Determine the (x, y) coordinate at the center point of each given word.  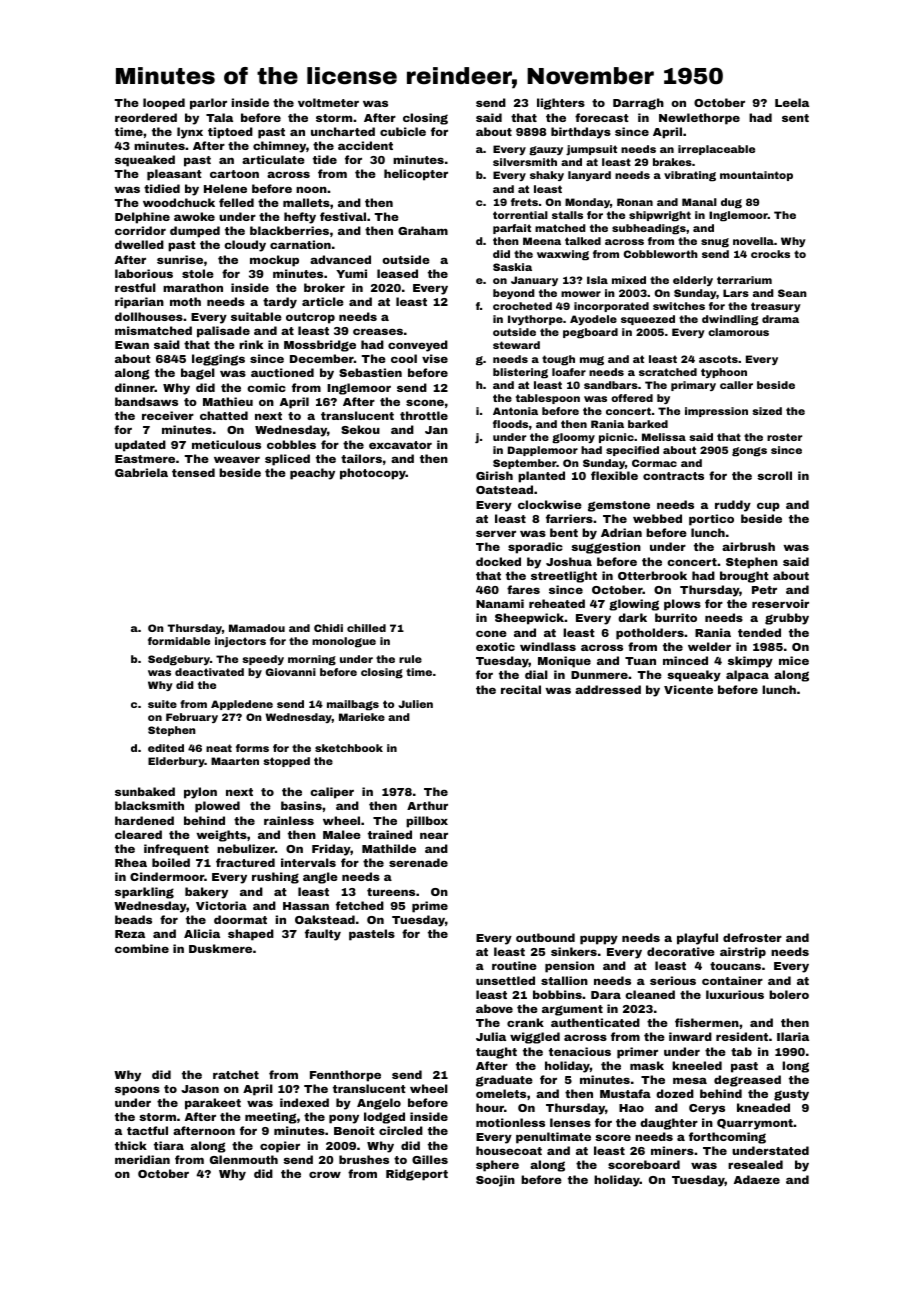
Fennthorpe (345, 1076)
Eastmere (145, 459)
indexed (304, 1102)
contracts (673, 476)
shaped (251, 935)
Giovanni (291, 672)
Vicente (688, 689)
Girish (494, 475)
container (732, 980)
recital (521, 689)
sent (795, 118)
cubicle (403, 131)
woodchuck (179, 202)
